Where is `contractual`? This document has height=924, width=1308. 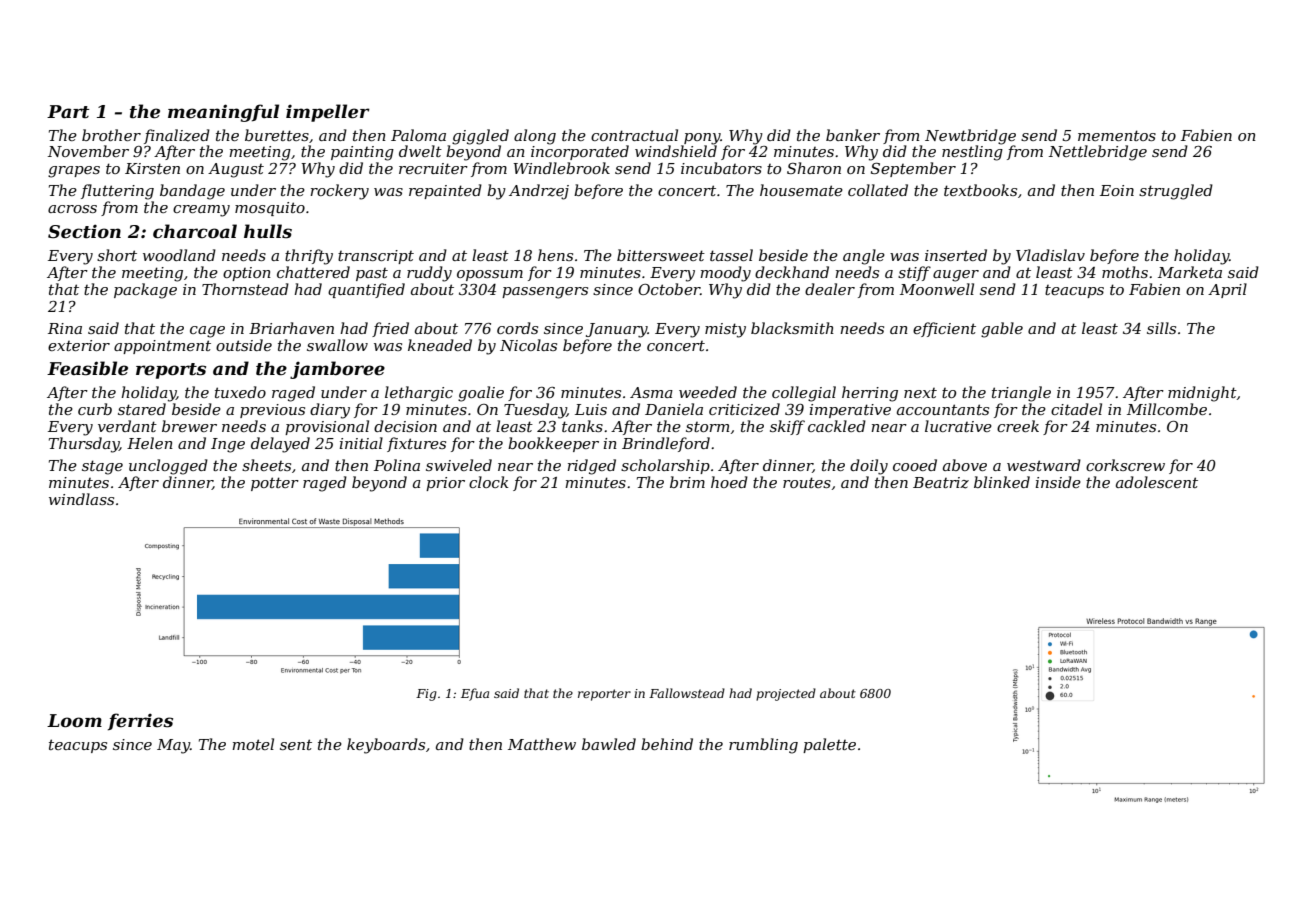
contractual is located at coordinates (634, 135).
